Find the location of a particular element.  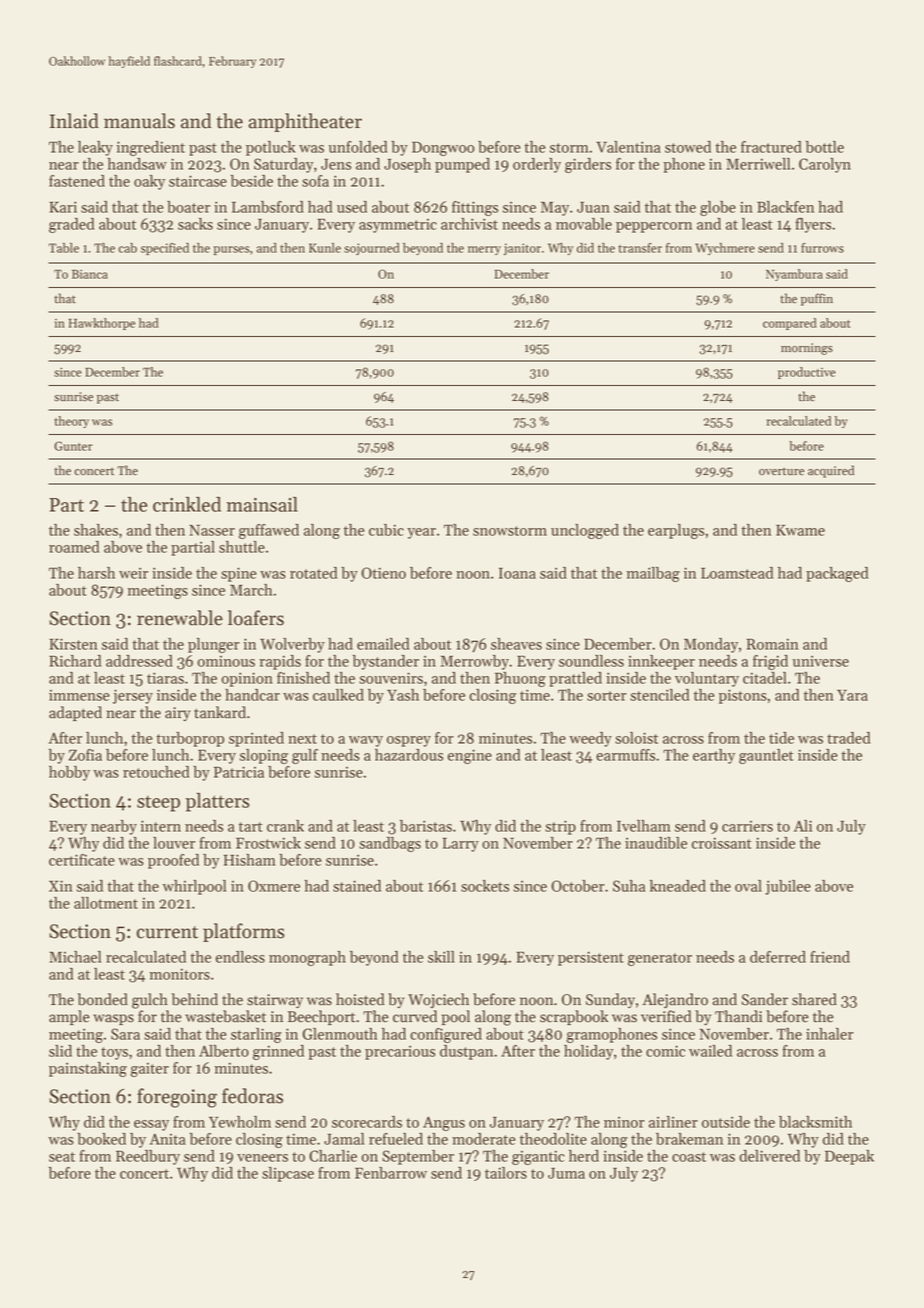

stained is located at coordinates (357, 886).
